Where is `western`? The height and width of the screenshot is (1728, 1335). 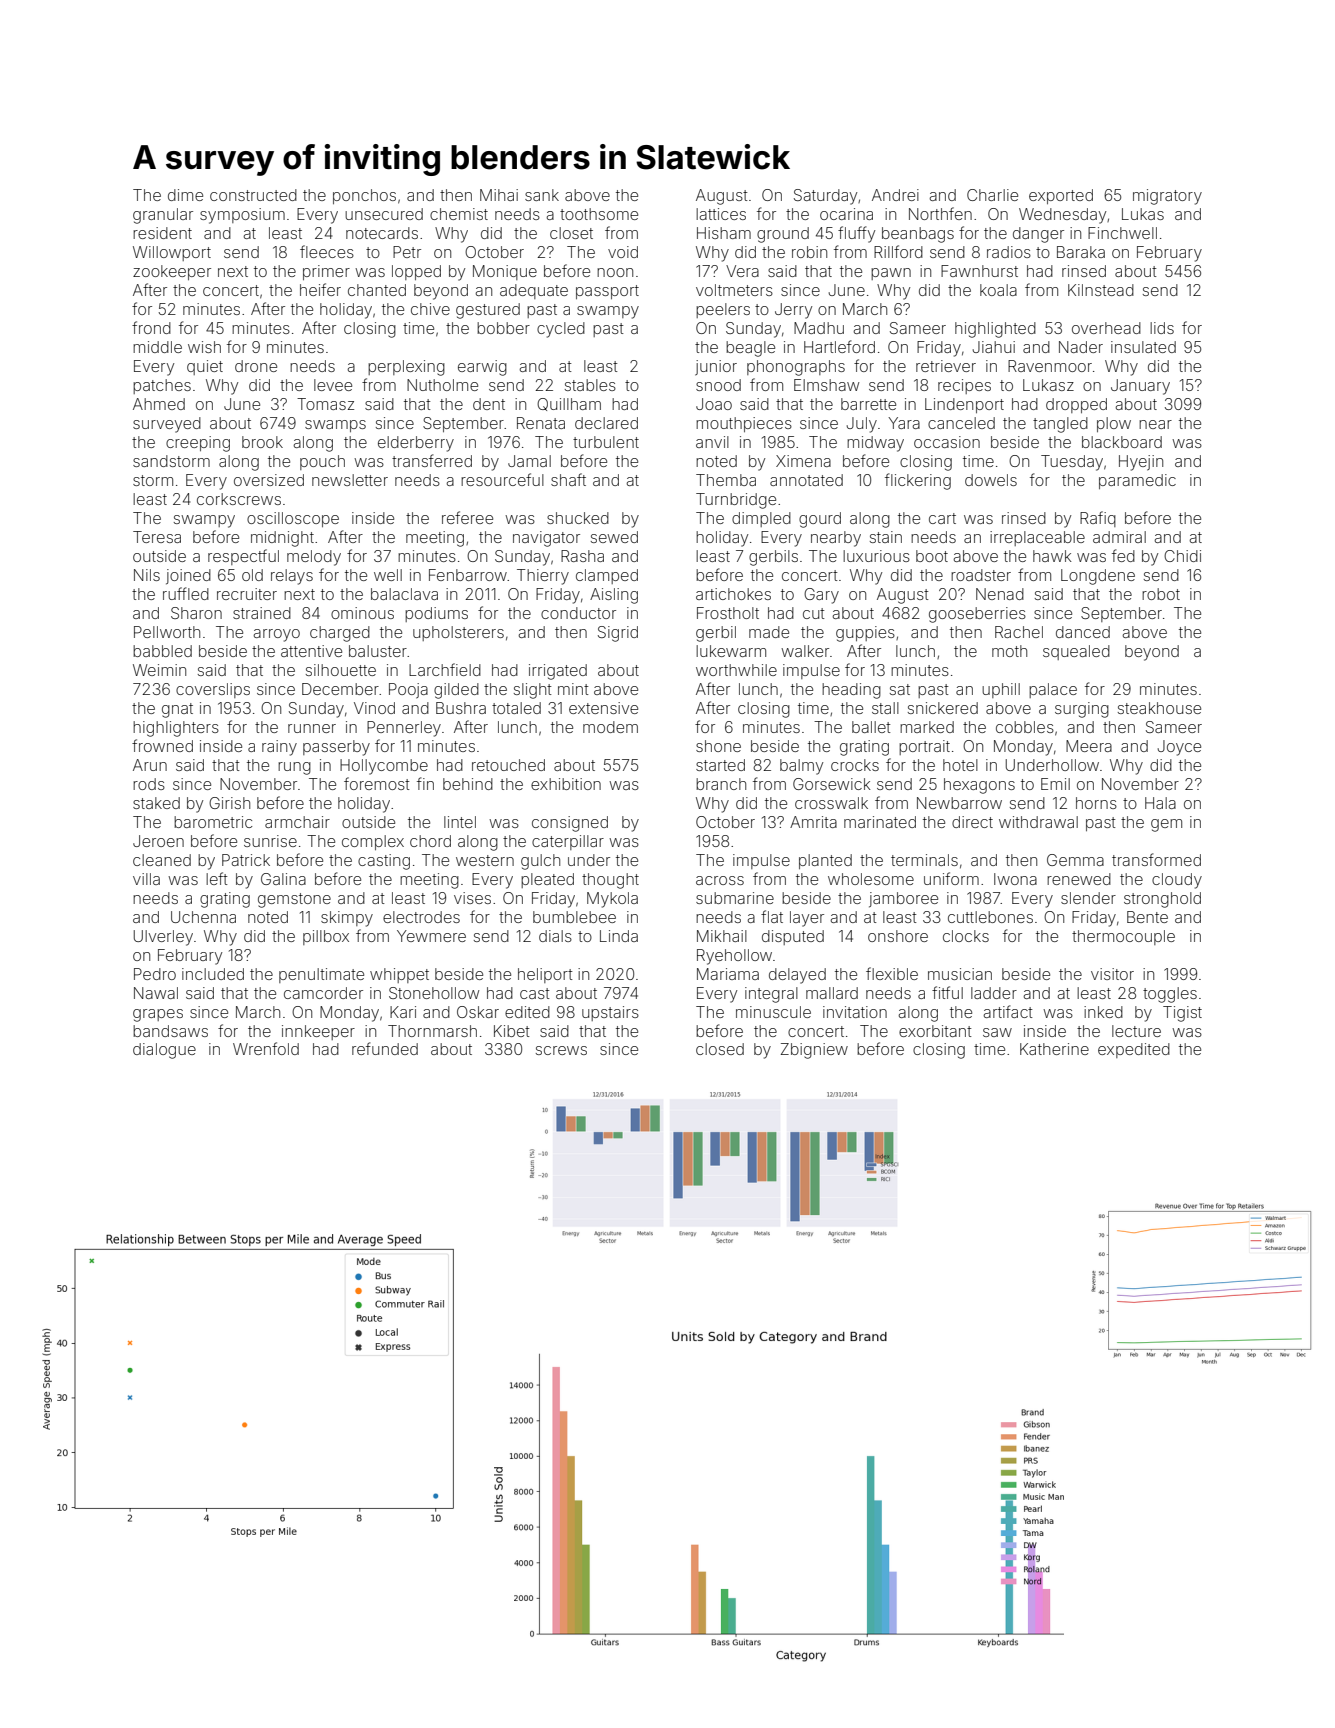
western is located at coordinates (485, 860).
